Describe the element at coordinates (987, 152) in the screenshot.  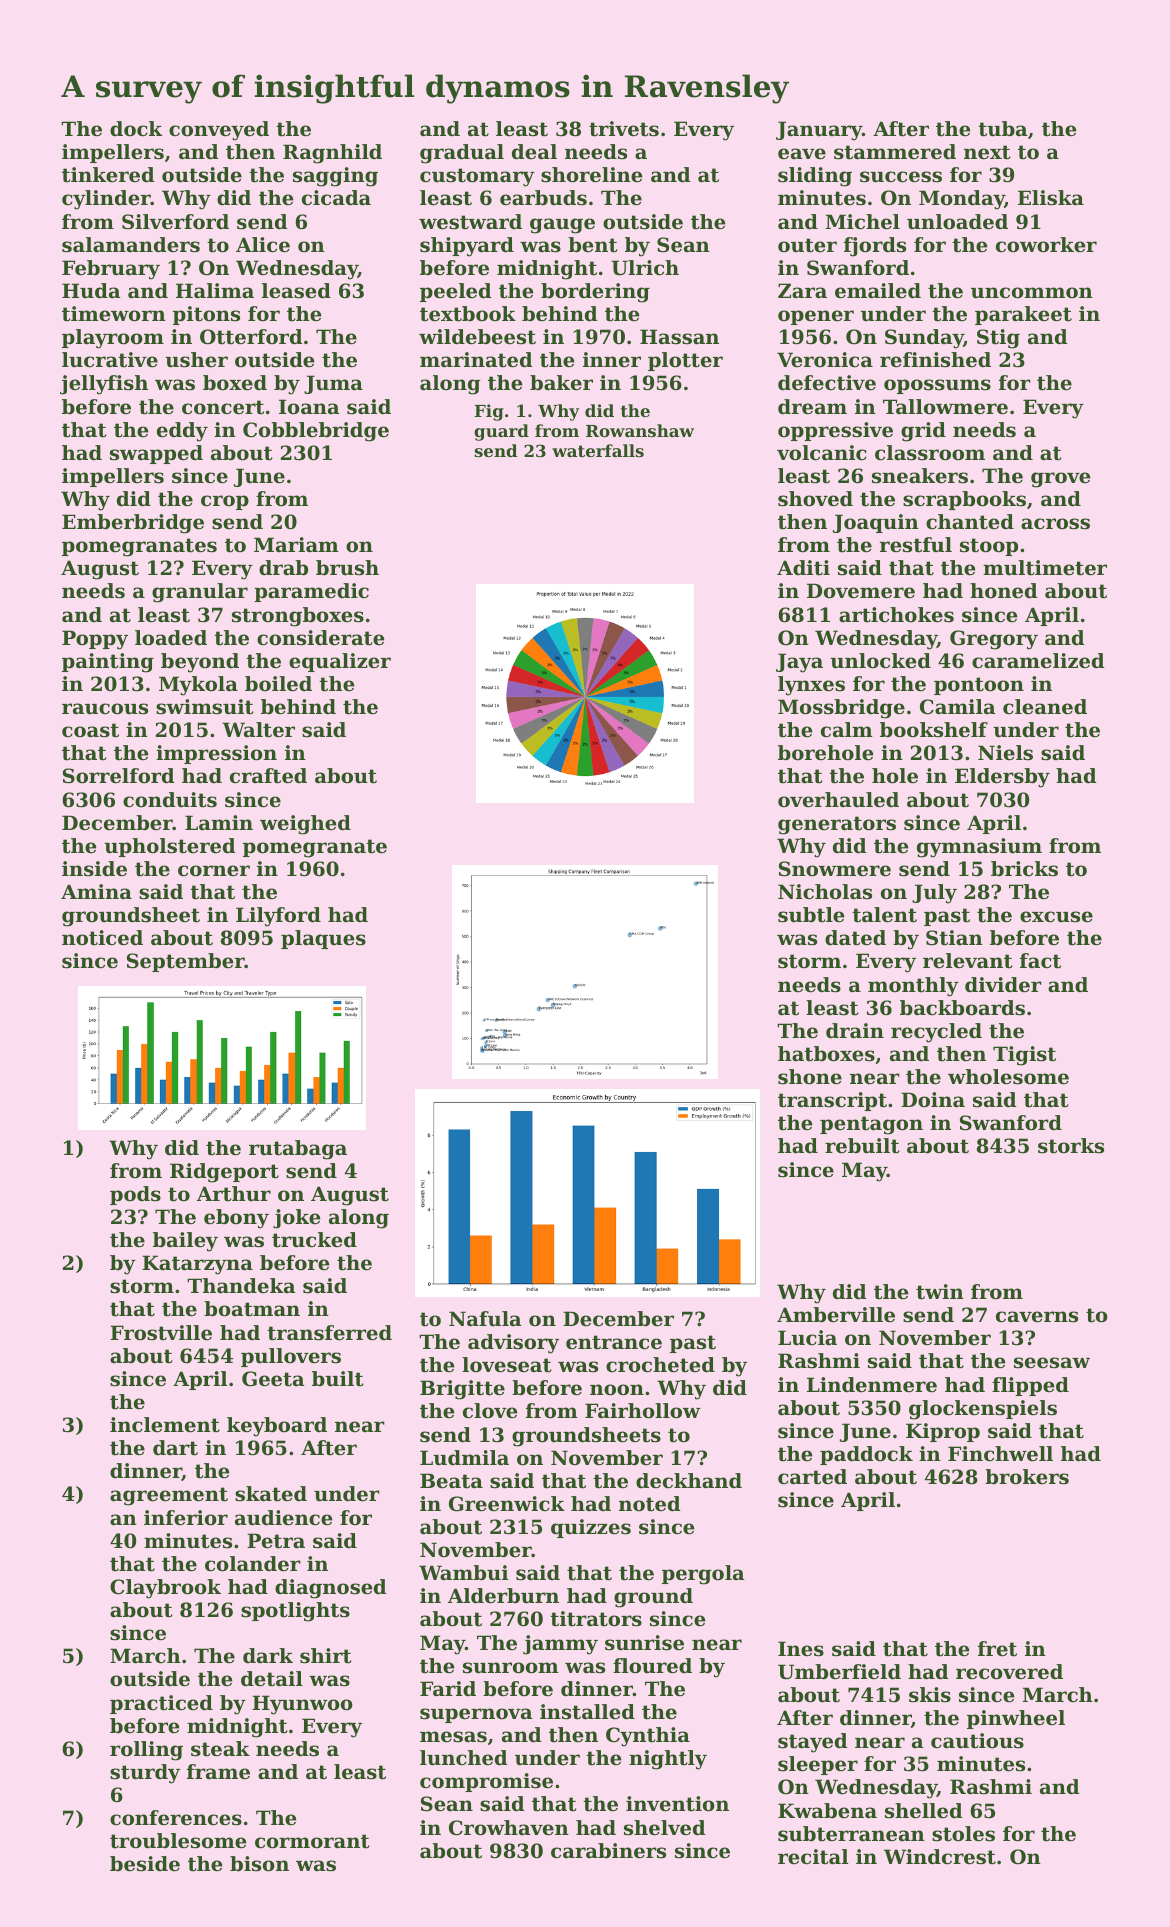
I see `next` at that location.
